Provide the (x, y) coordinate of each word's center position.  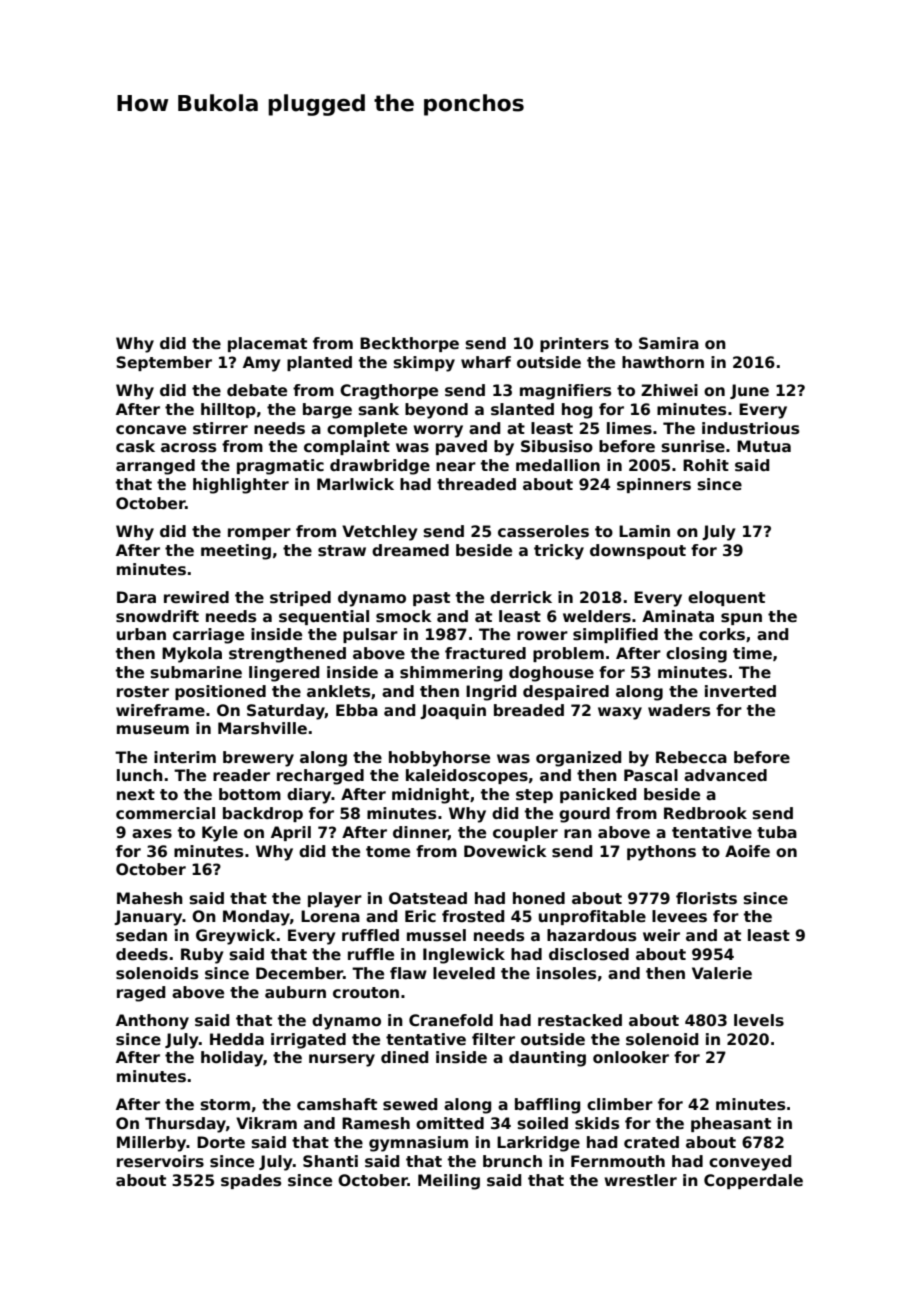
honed (539, 898)
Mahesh (150, 898)
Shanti (330, 1161)
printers (574, 344)
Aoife (747, 851)
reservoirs (160, 1161)
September (164, 363)
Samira (669, 343)
